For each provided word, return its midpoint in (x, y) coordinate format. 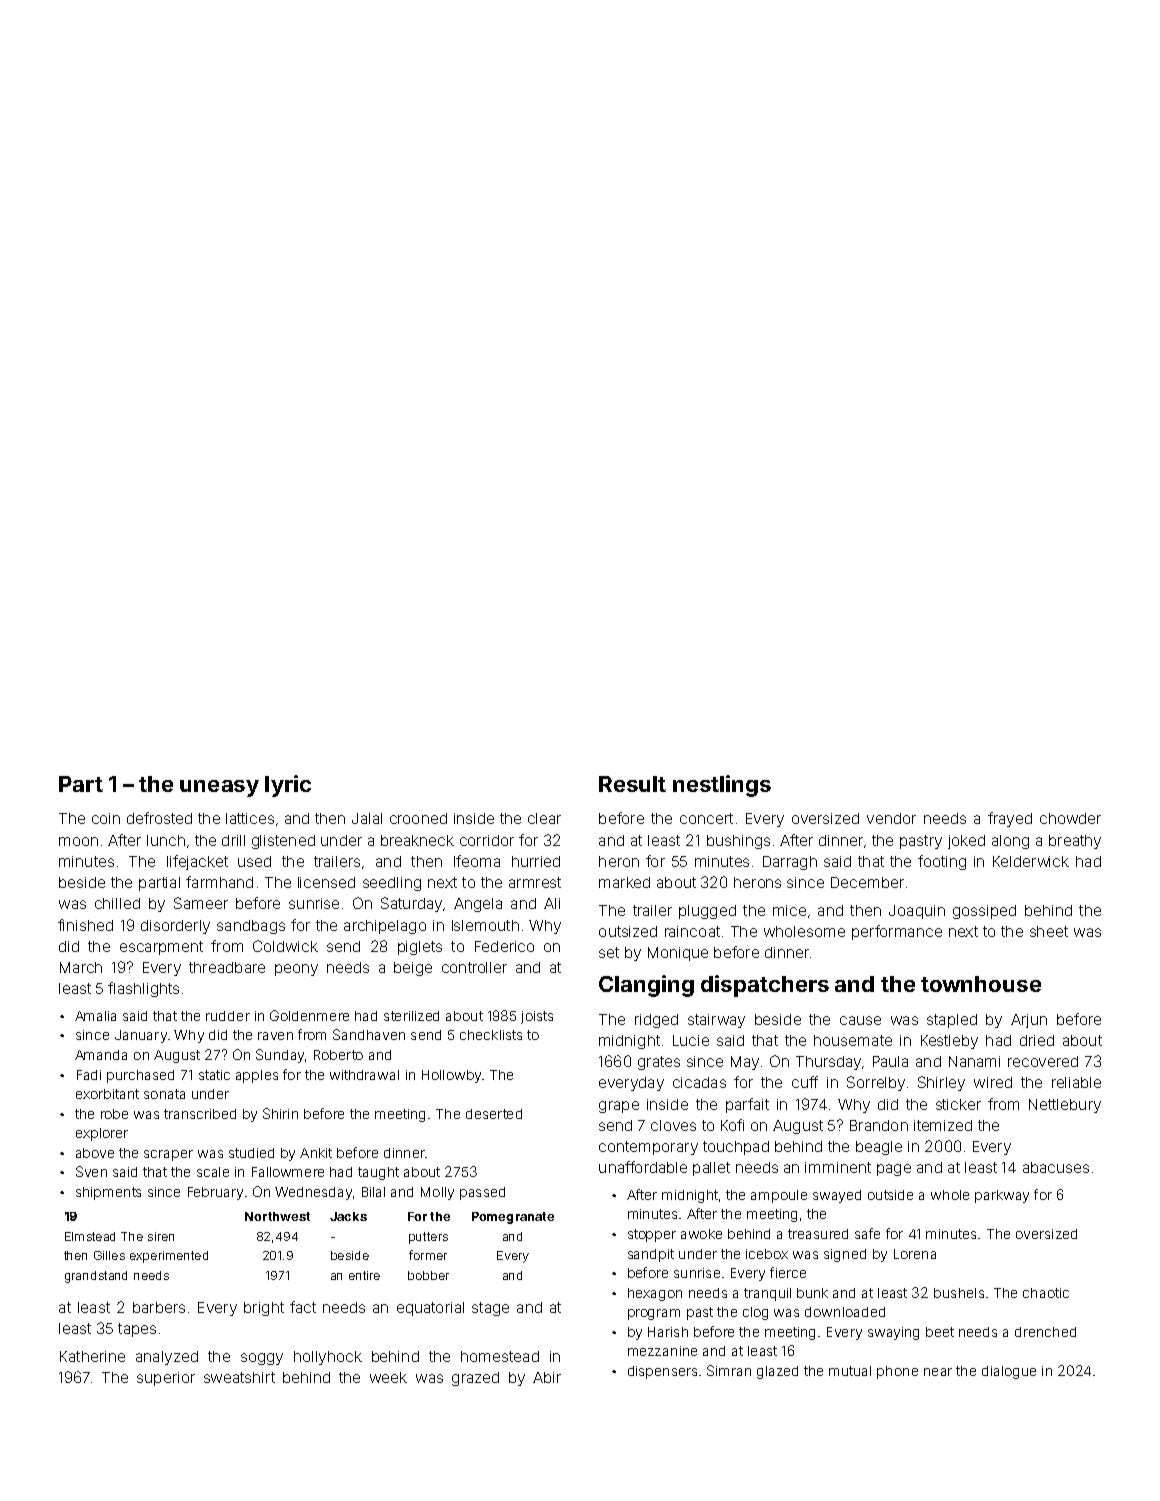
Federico (504, 946)
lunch (166, 840)
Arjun (1029, 1021)
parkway (1002, 1196)
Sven (91, 1171)
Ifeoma (477, 861)
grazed (475, 1379)
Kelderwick (1031, 861)
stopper (652, 1235)
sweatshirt (239, 1377)
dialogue (1009, 1372)
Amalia (95, 1016)
